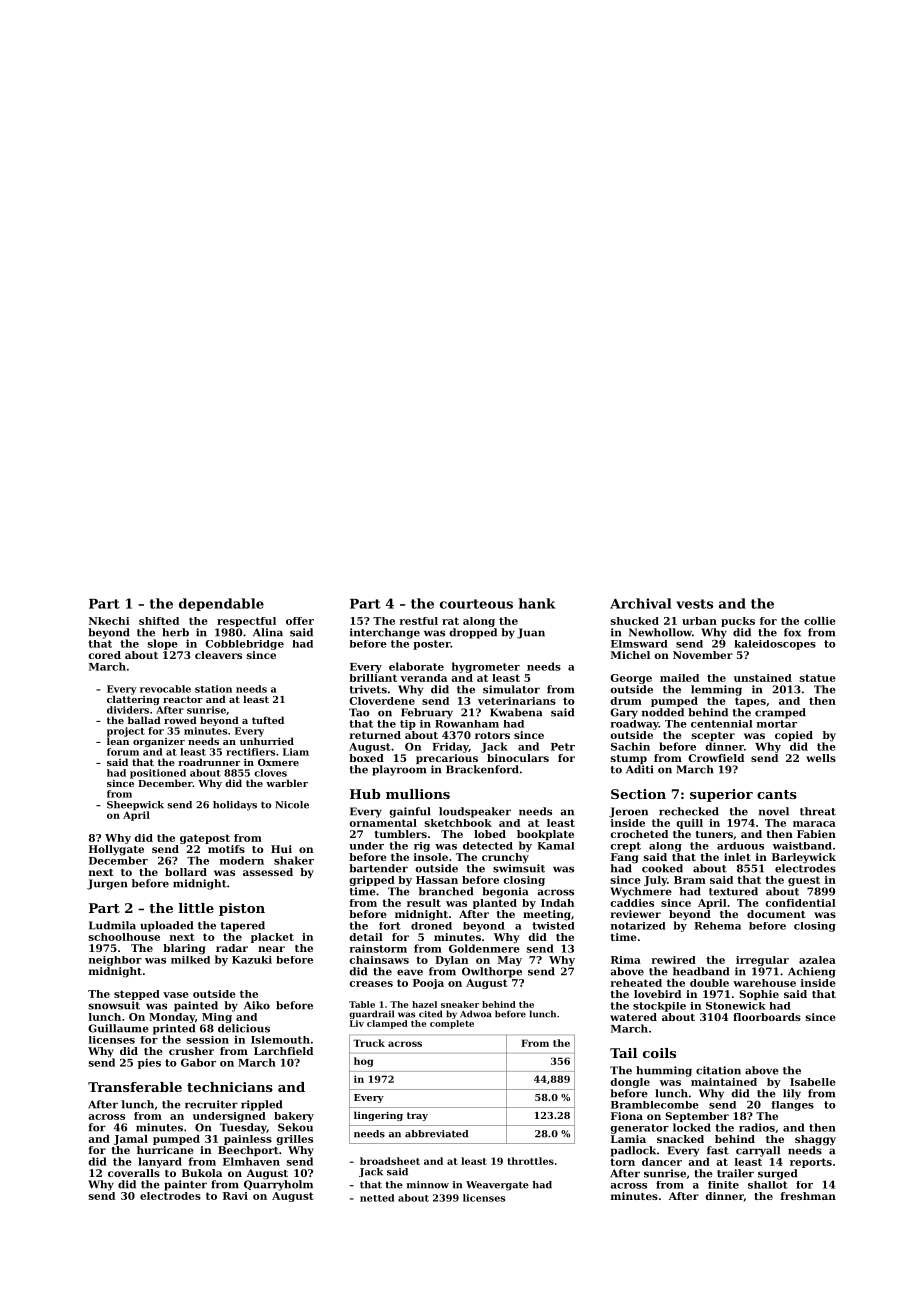 This image has width=924, height=1308. I want to click on Goldenmere, so click(484, 948).
